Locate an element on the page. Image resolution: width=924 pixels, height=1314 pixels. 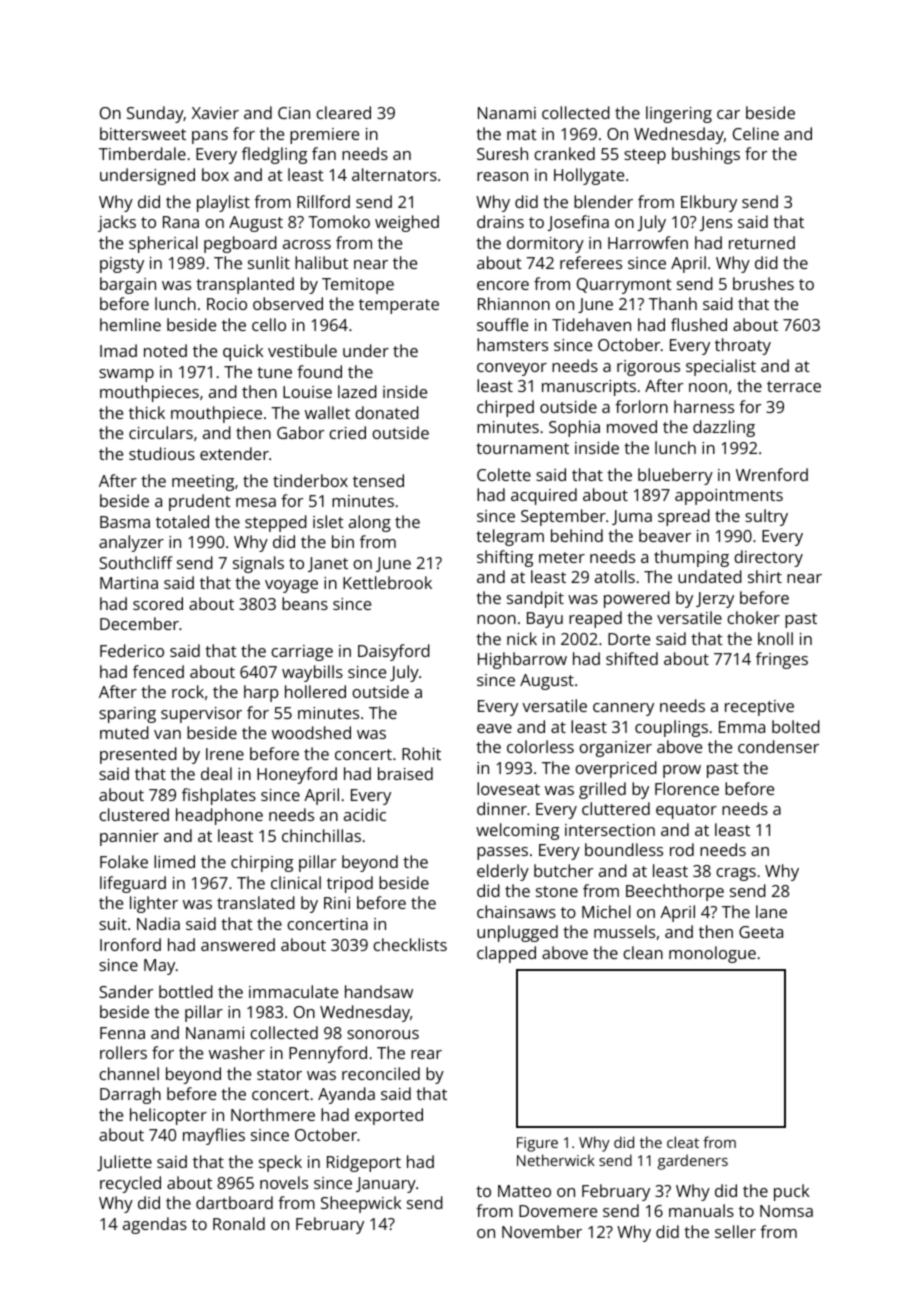
thumping is located at coordinates (691, 558).
